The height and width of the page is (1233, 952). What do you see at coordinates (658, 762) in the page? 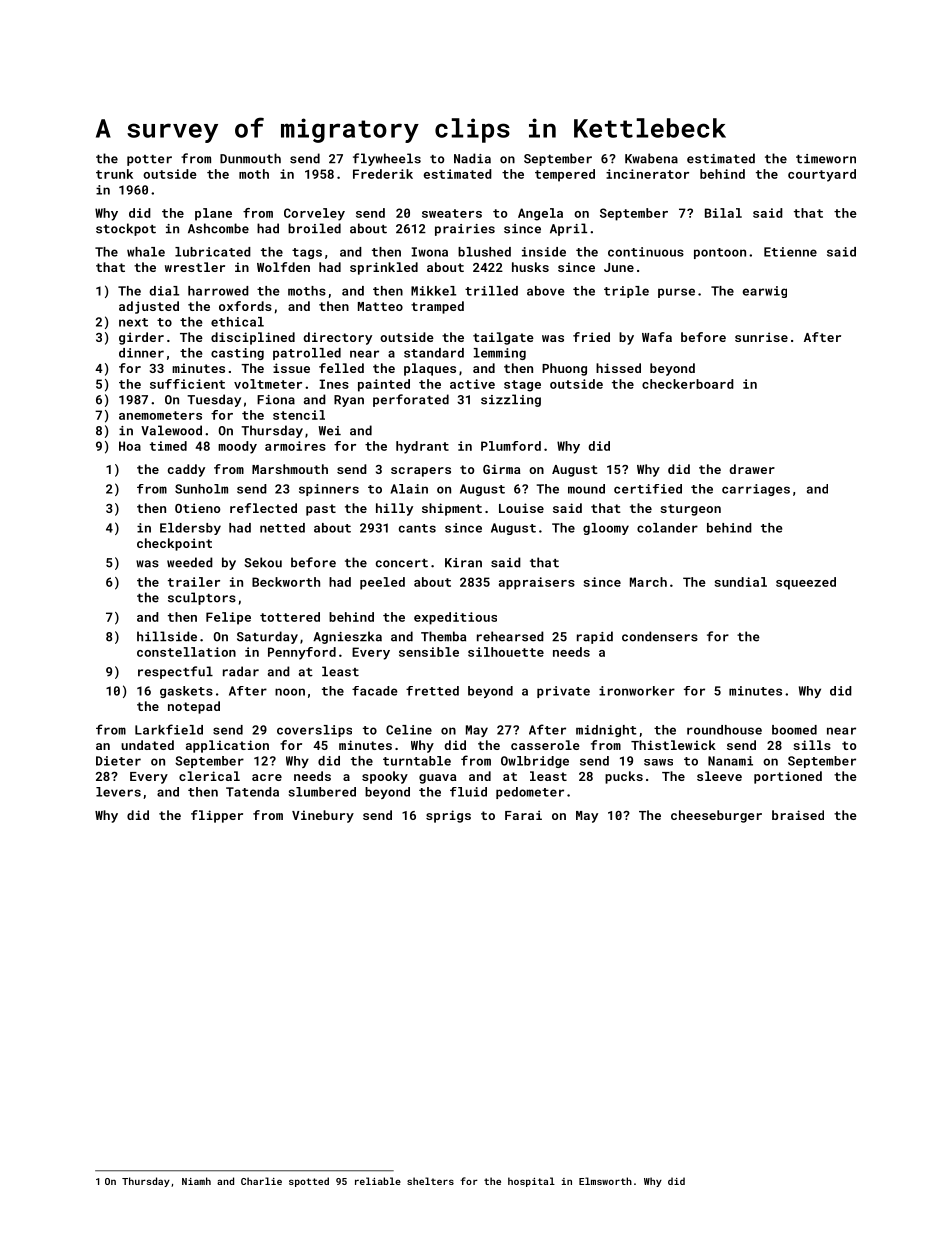
I see `saws` at bounding box center [658, 762].
